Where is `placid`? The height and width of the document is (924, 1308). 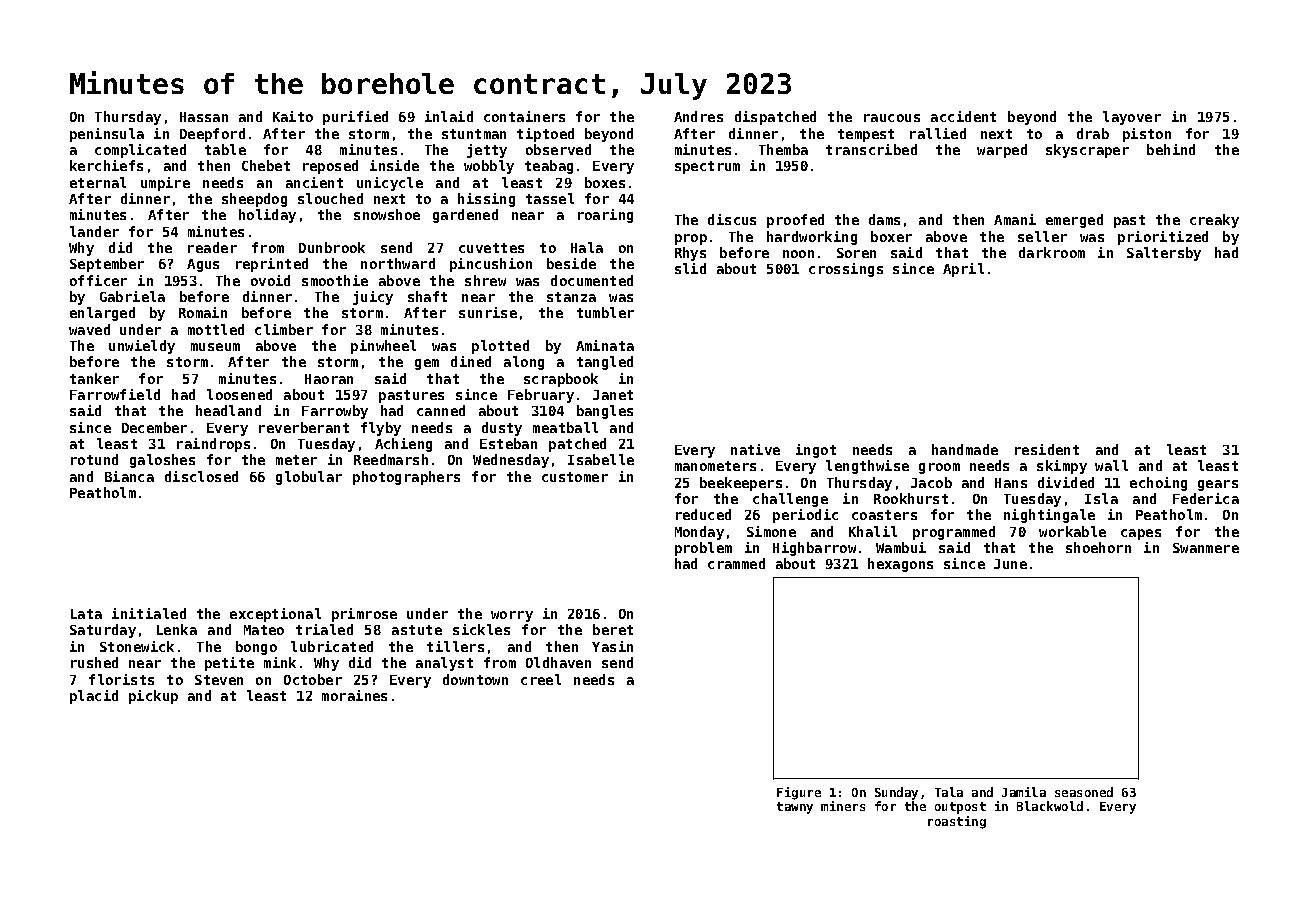
placid is located at coordinates (94, 697).
